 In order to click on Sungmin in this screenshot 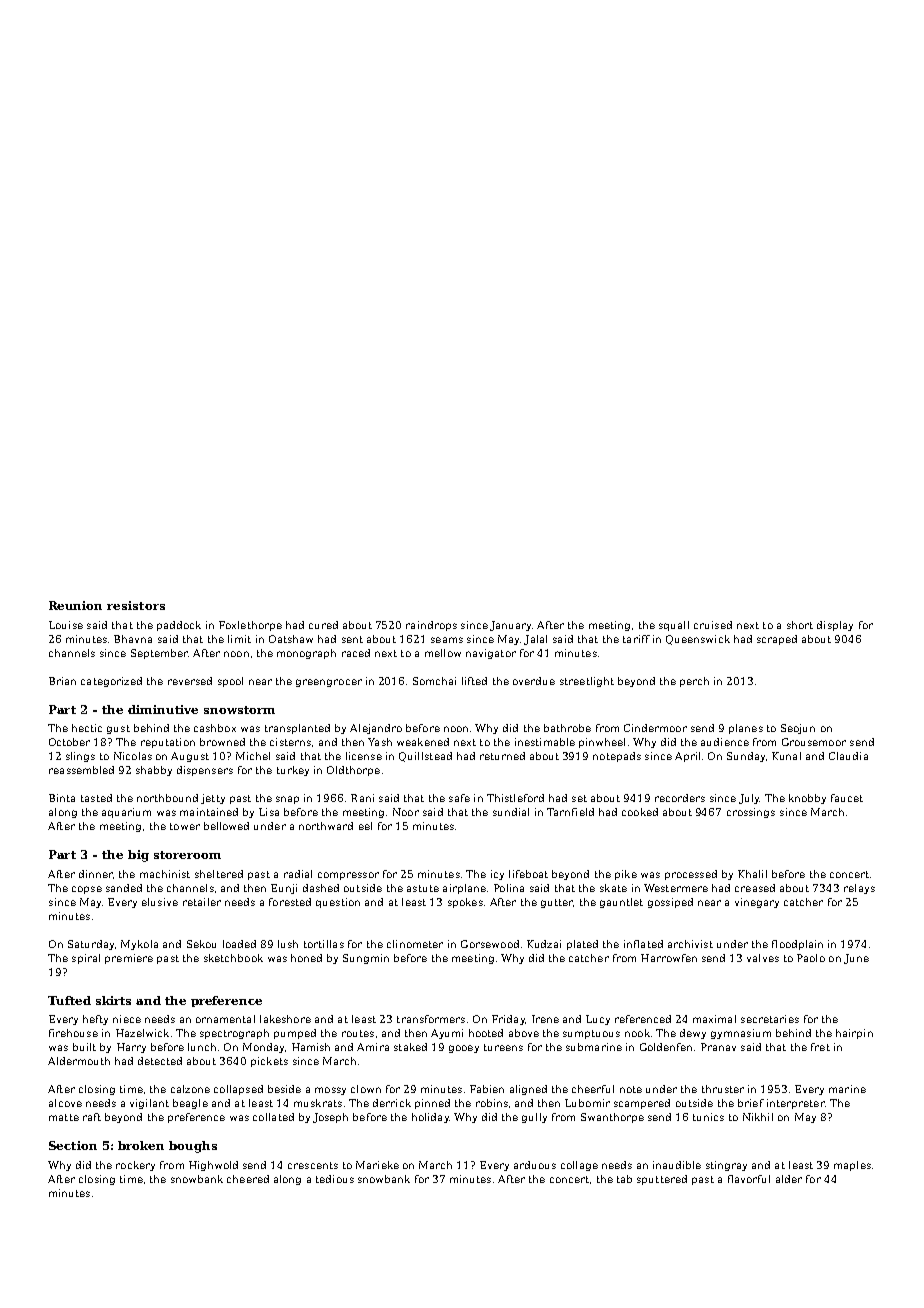, I will do `click(366, 959)`.
